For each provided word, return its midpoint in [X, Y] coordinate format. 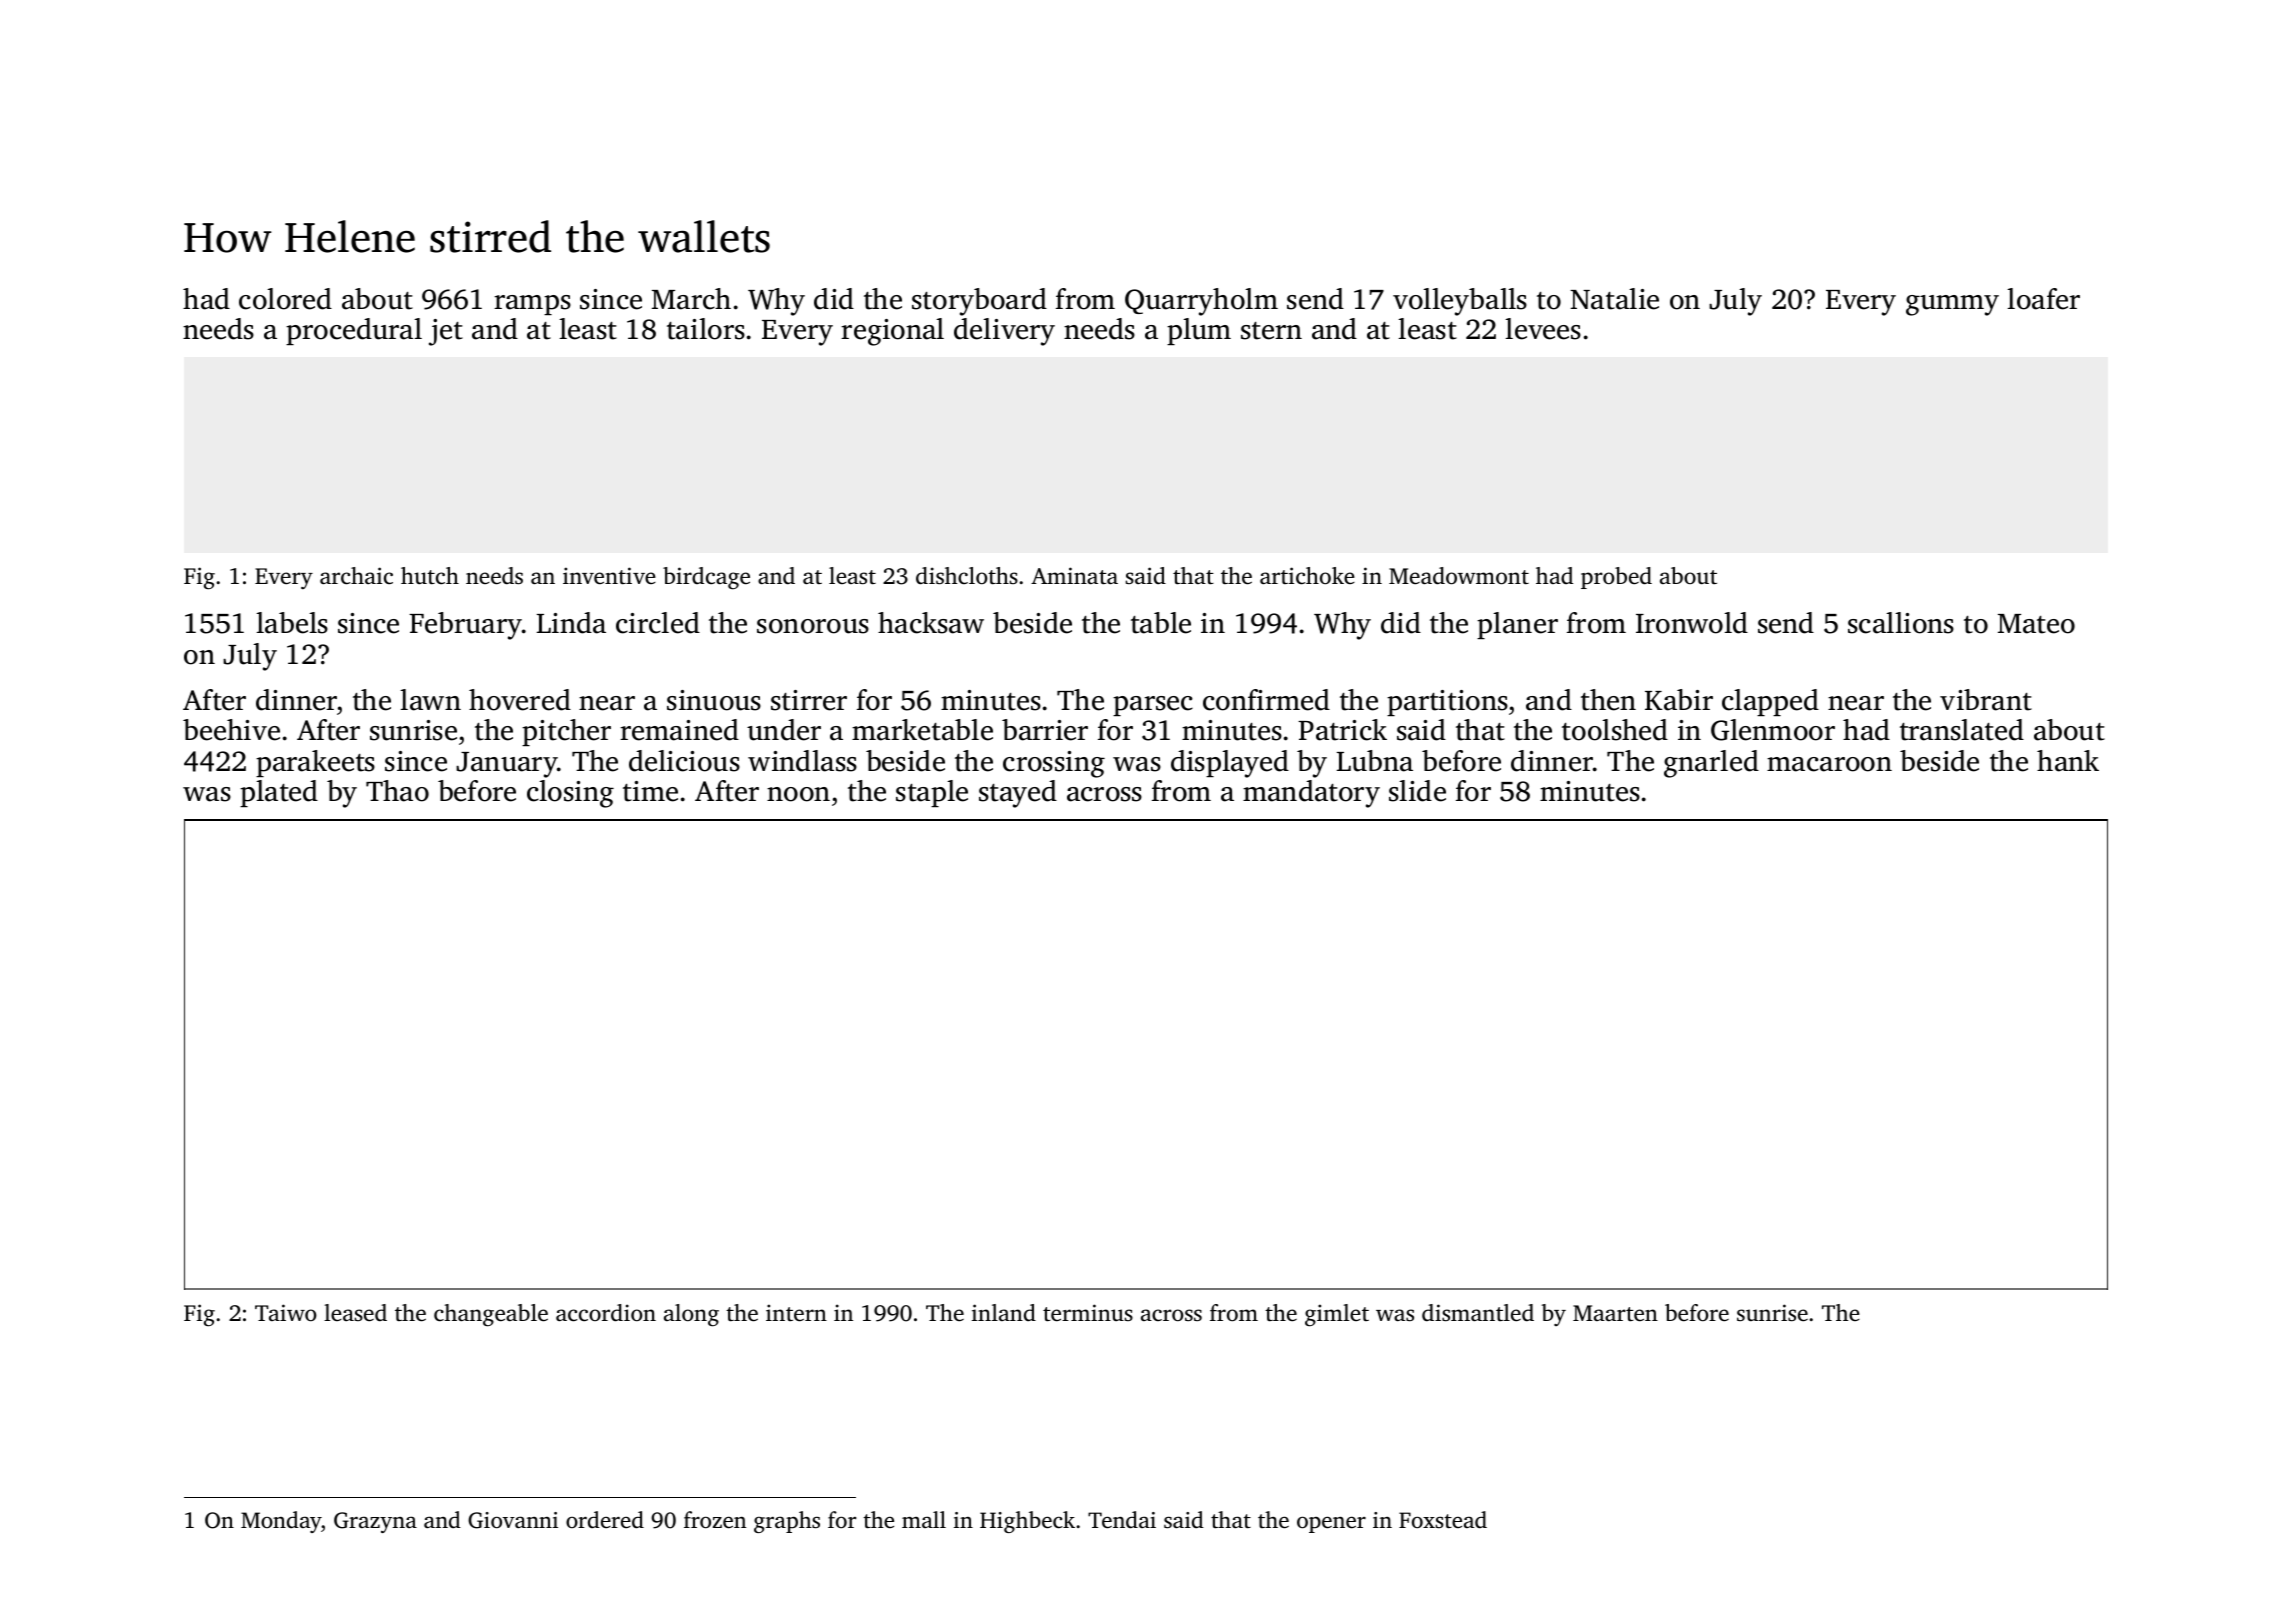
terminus [1088, 1313]
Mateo [2036, 624]
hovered [520, 700]
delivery [1004, 332]
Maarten [1615, 1313]
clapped [1770, 702]
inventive [609, 576]
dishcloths [967, 576]
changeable [491, 1315]
